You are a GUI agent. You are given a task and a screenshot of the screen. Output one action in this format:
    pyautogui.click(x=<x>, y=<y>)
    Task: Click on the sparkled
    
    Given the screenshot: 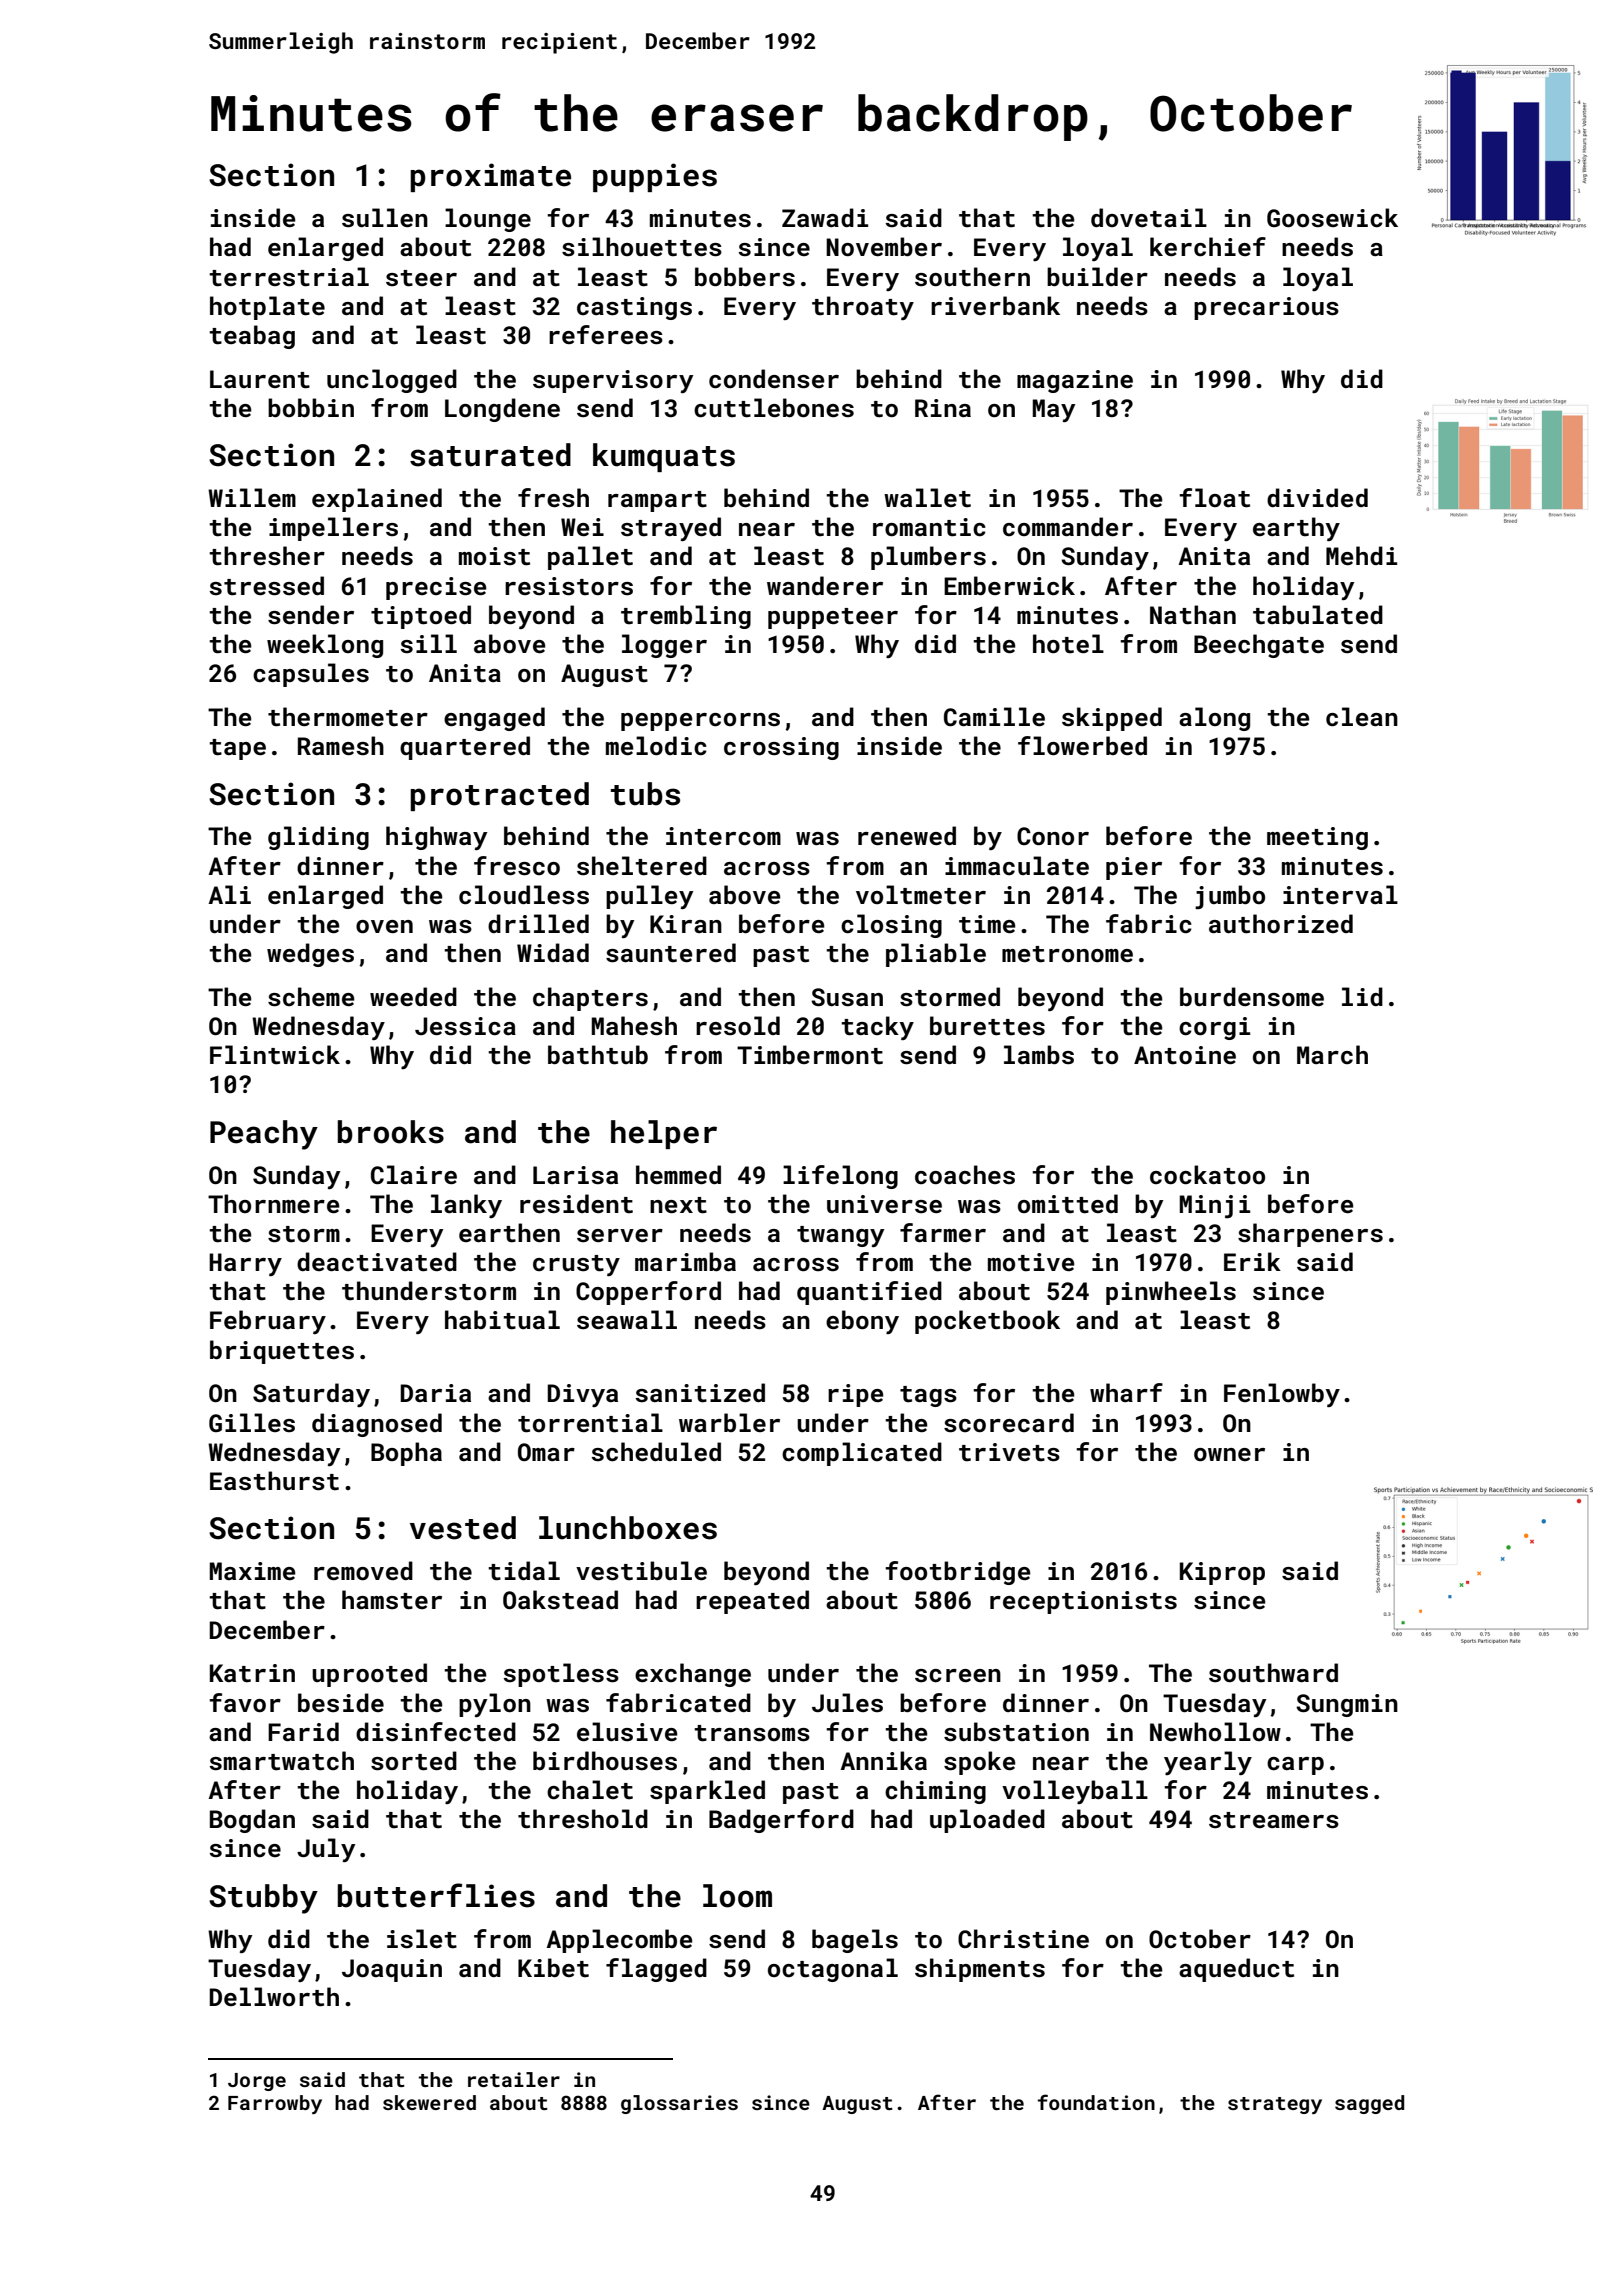 What is the action you would take?
    pyautogui.click(x=707, y=1792)
